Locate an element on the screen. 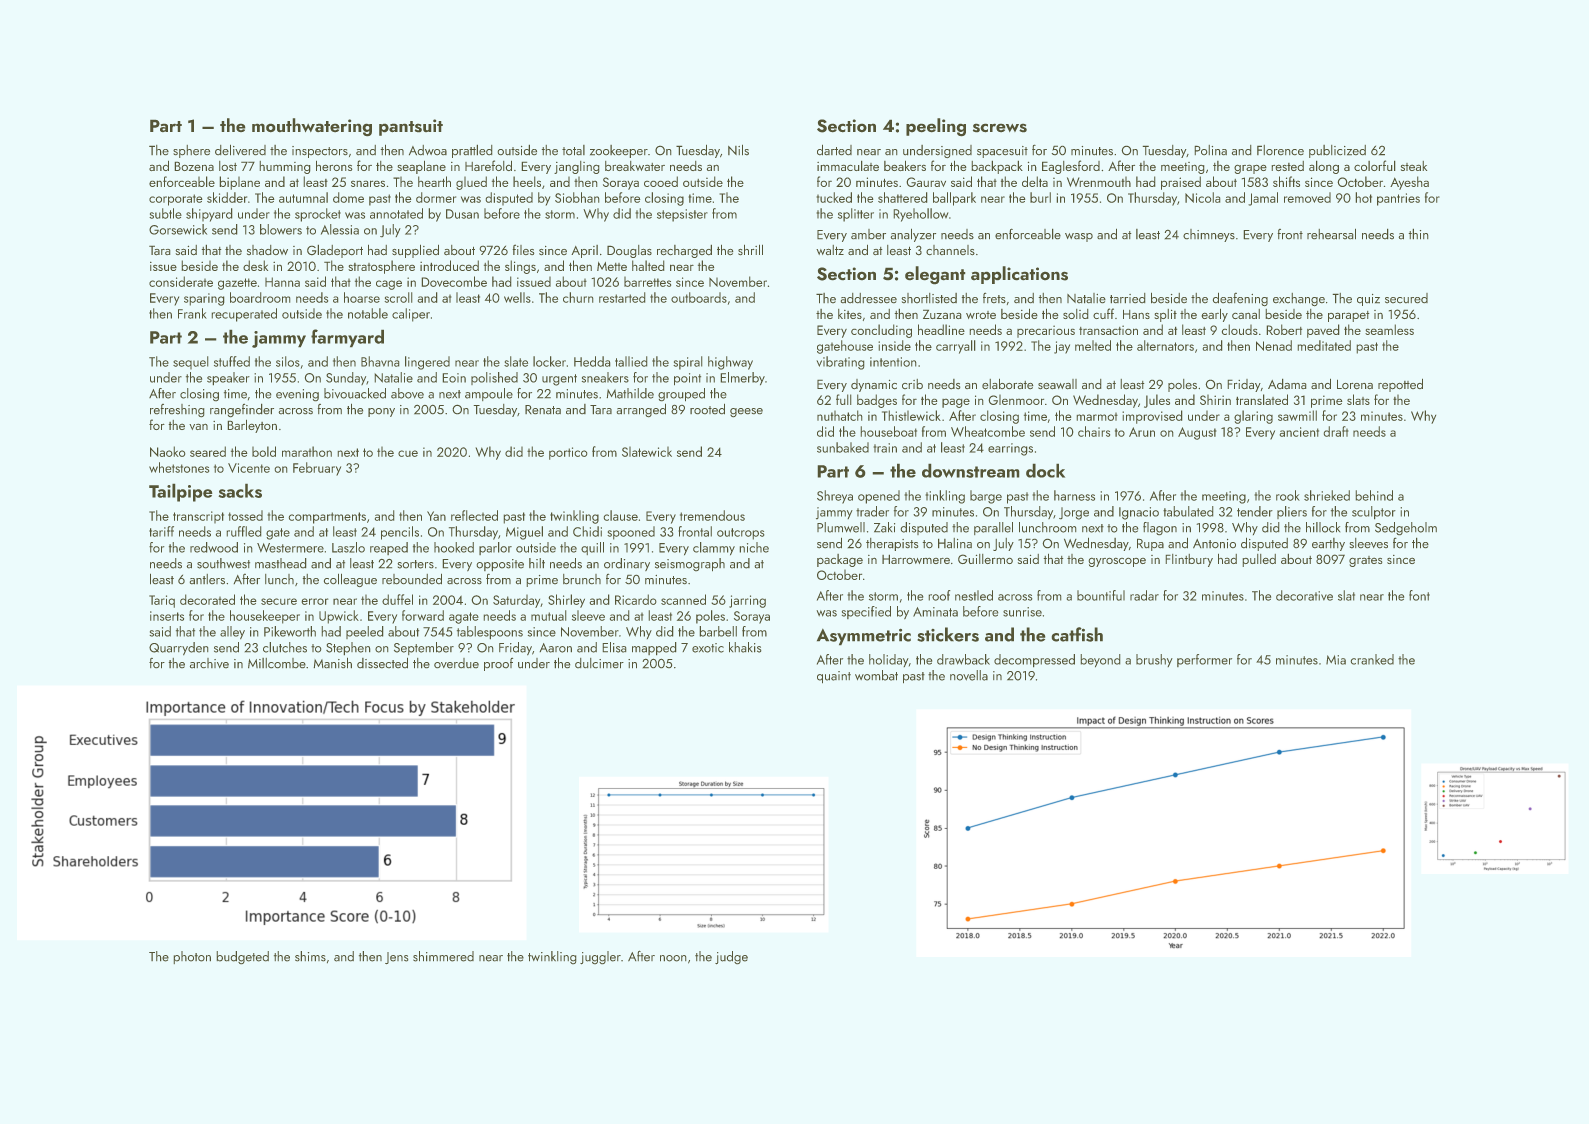 This screenshot has height=1124, width=1589. photon is located at coordinates (192, 957).
